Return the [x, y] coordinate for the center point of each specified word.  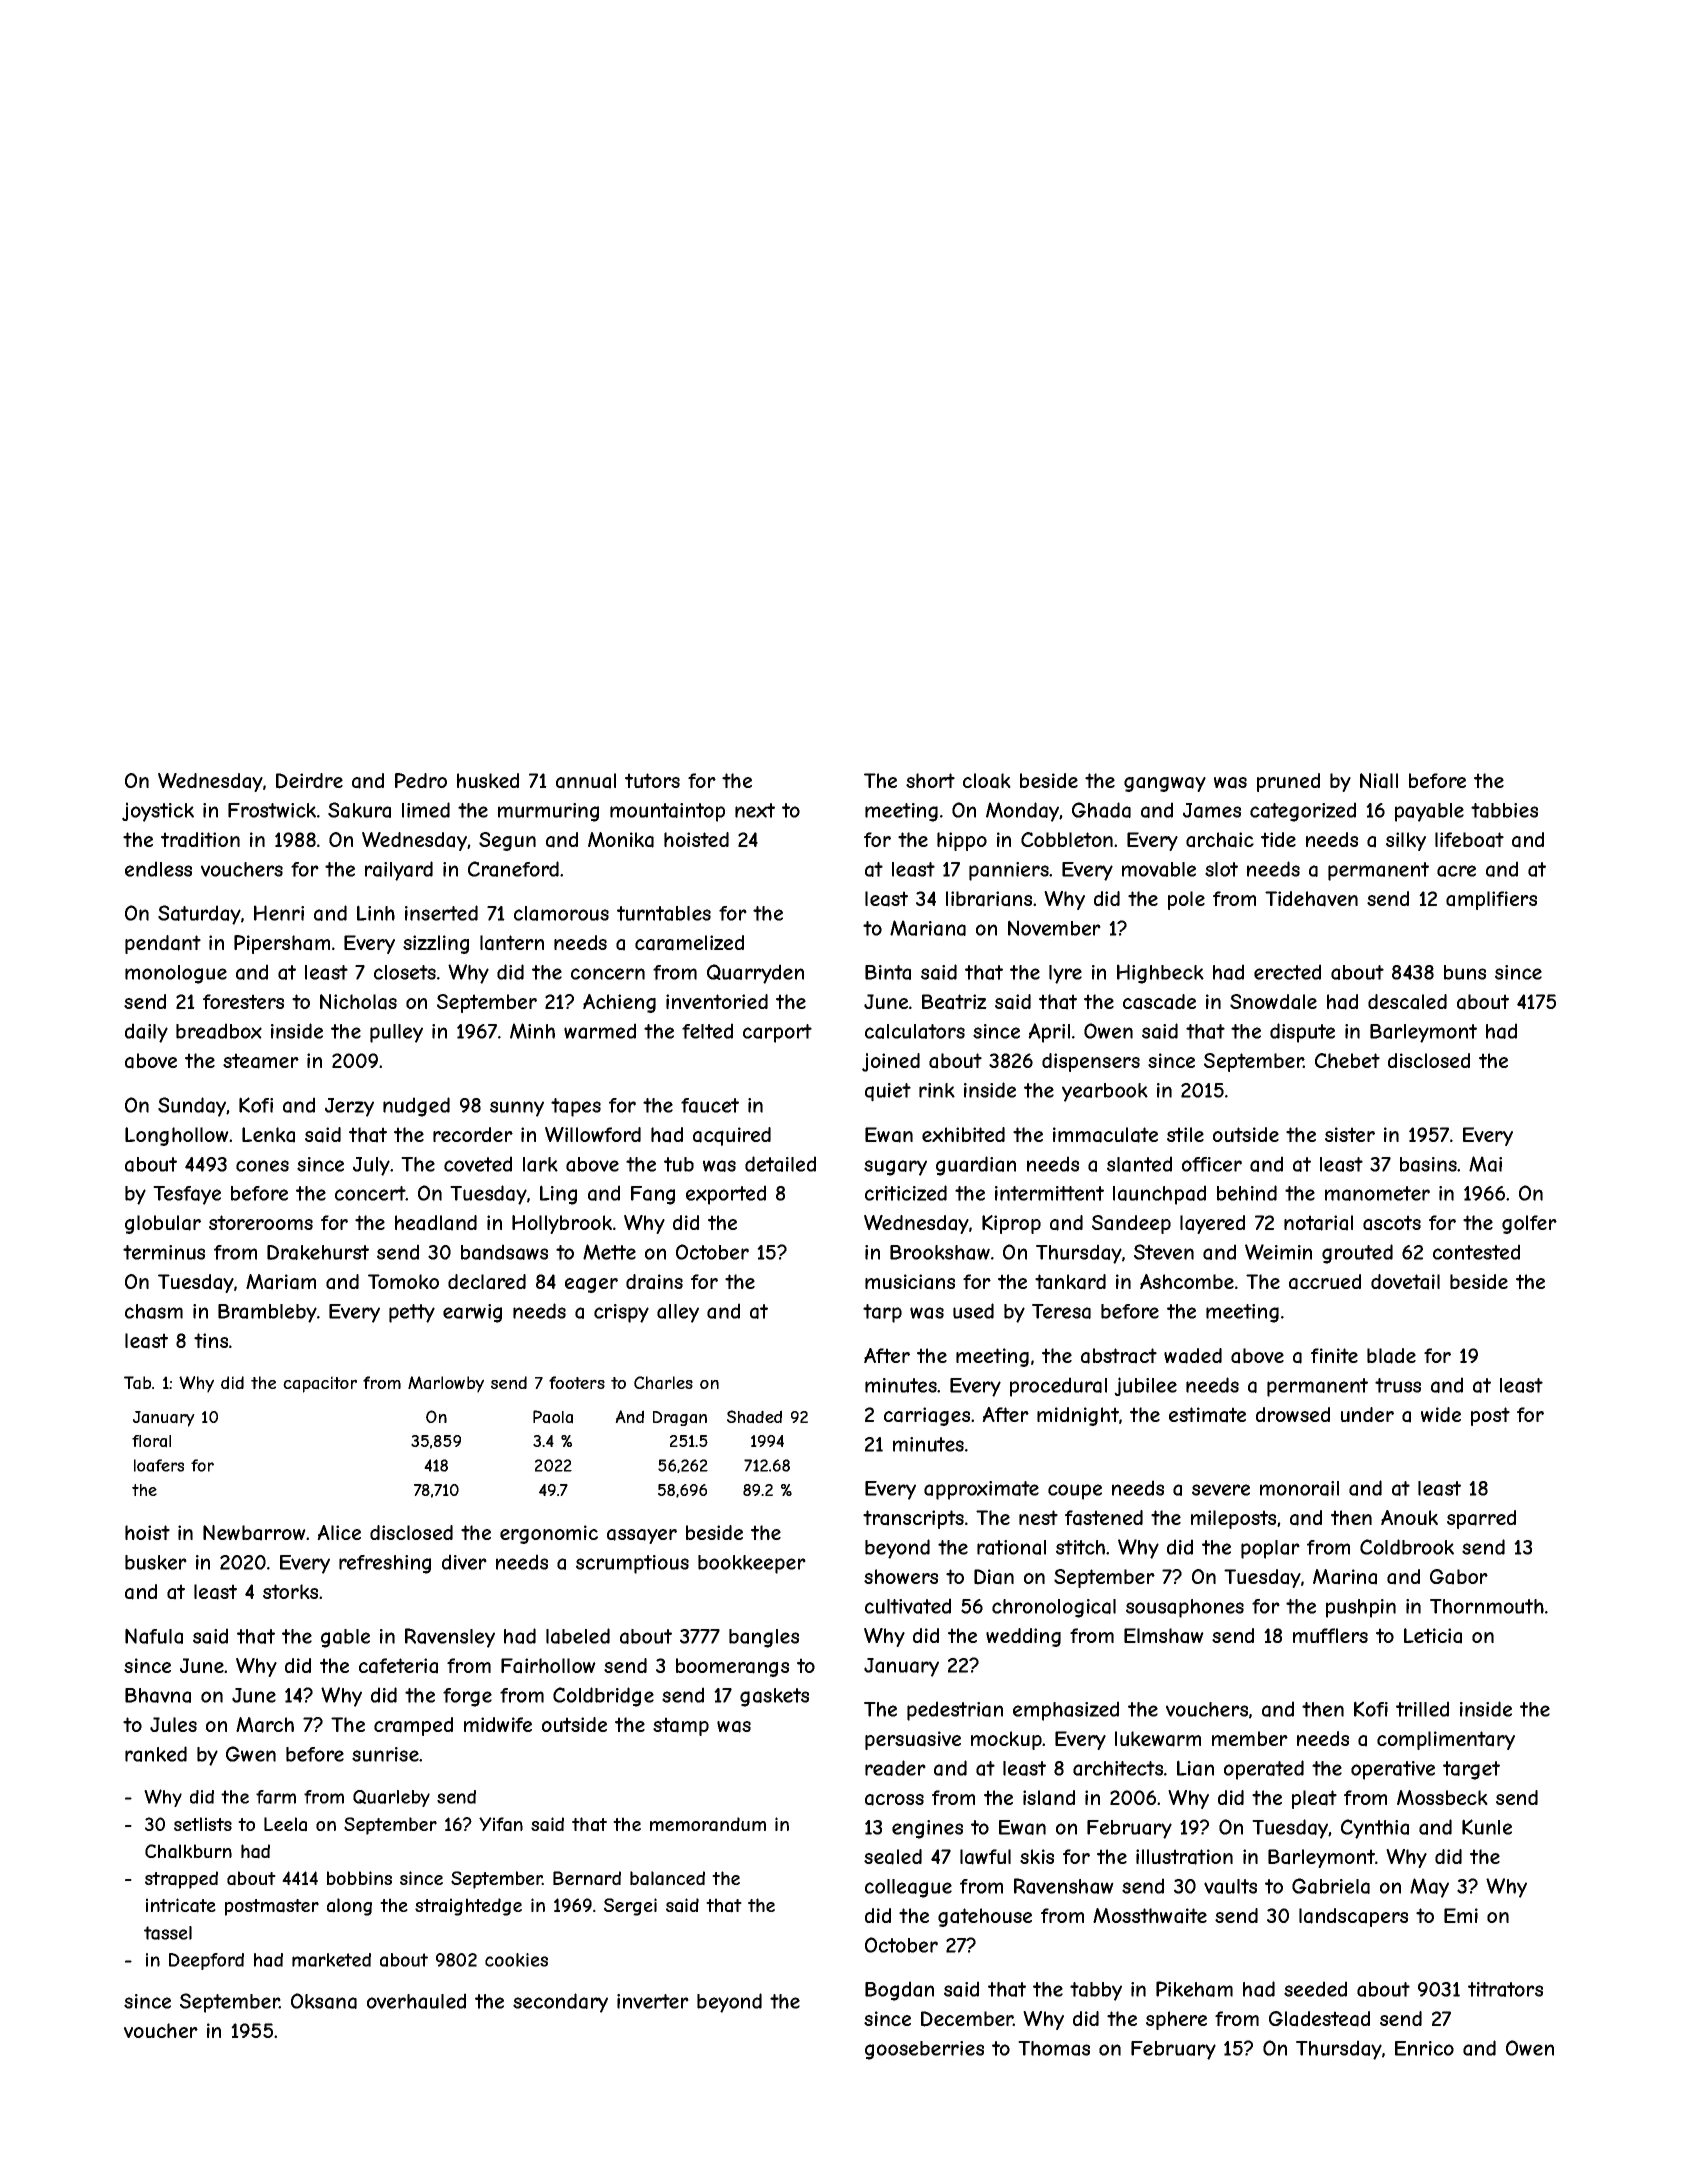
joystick [158, 812]
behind [1247, 1193]
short [930, 780]
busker [156, 1562]
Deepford [206, 1961]
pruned [1288, 782]
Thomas [1054, 2048]
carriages [927, 1416]
